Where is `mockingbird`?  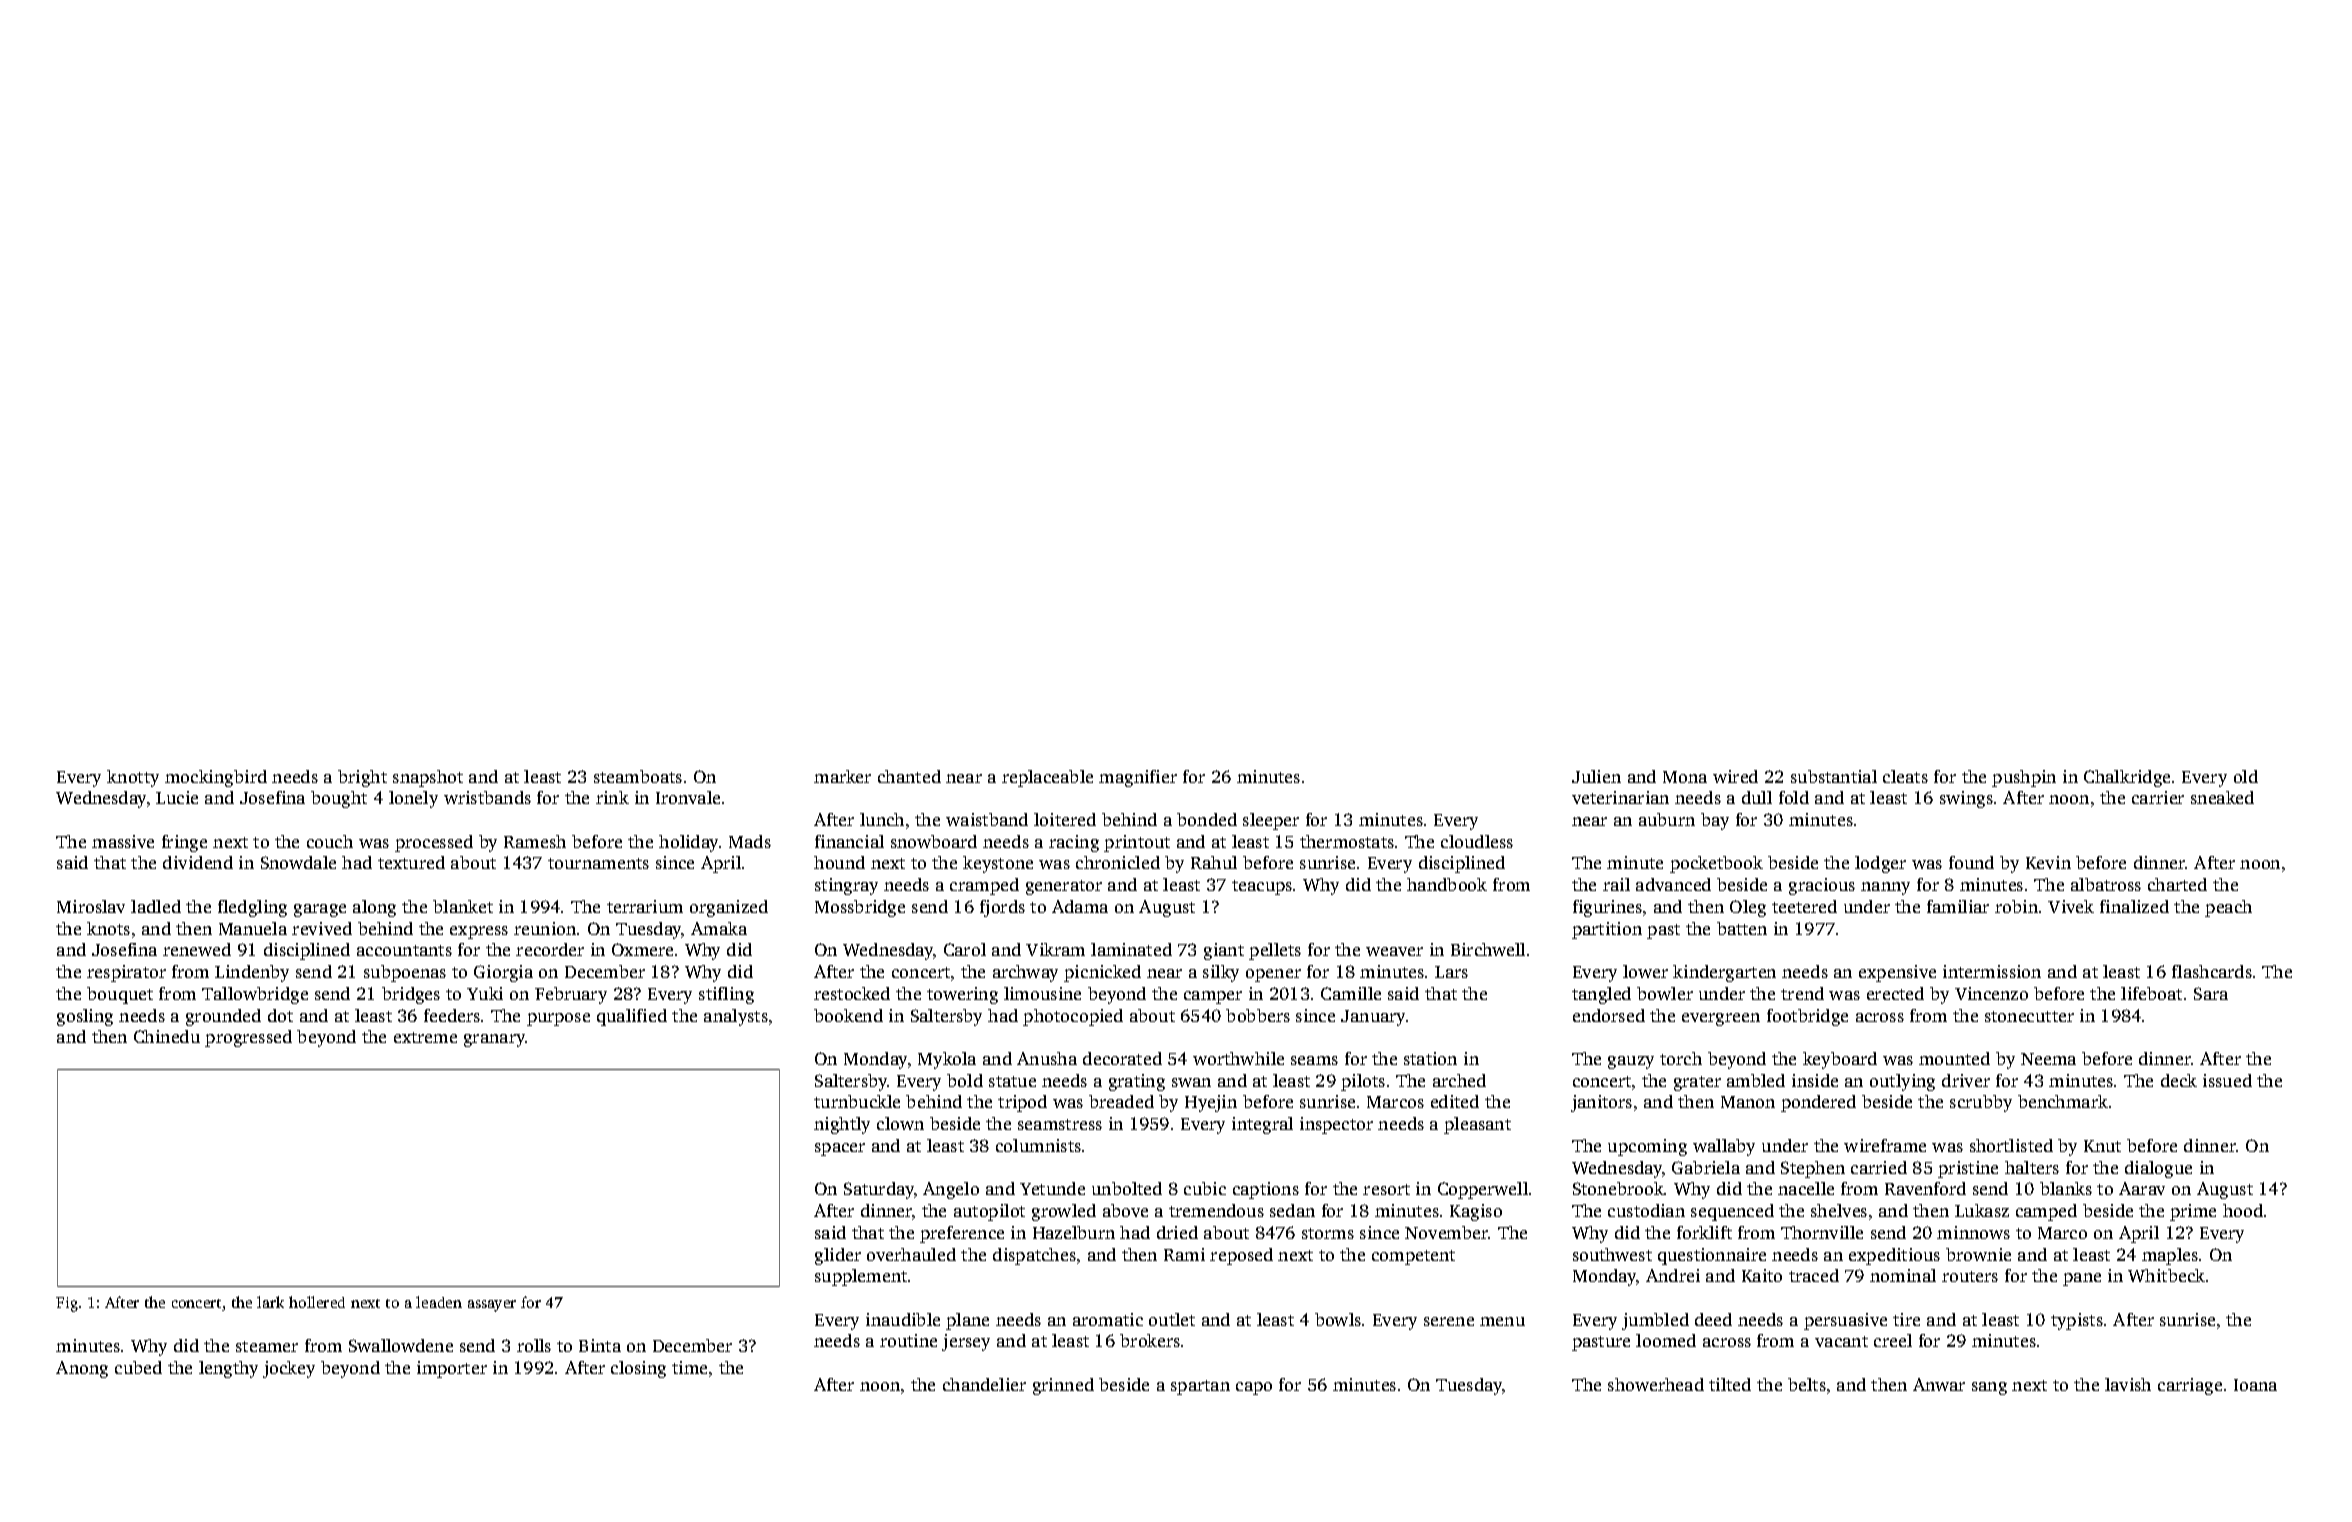
mockingbird is located at coordinates (216, 778).
